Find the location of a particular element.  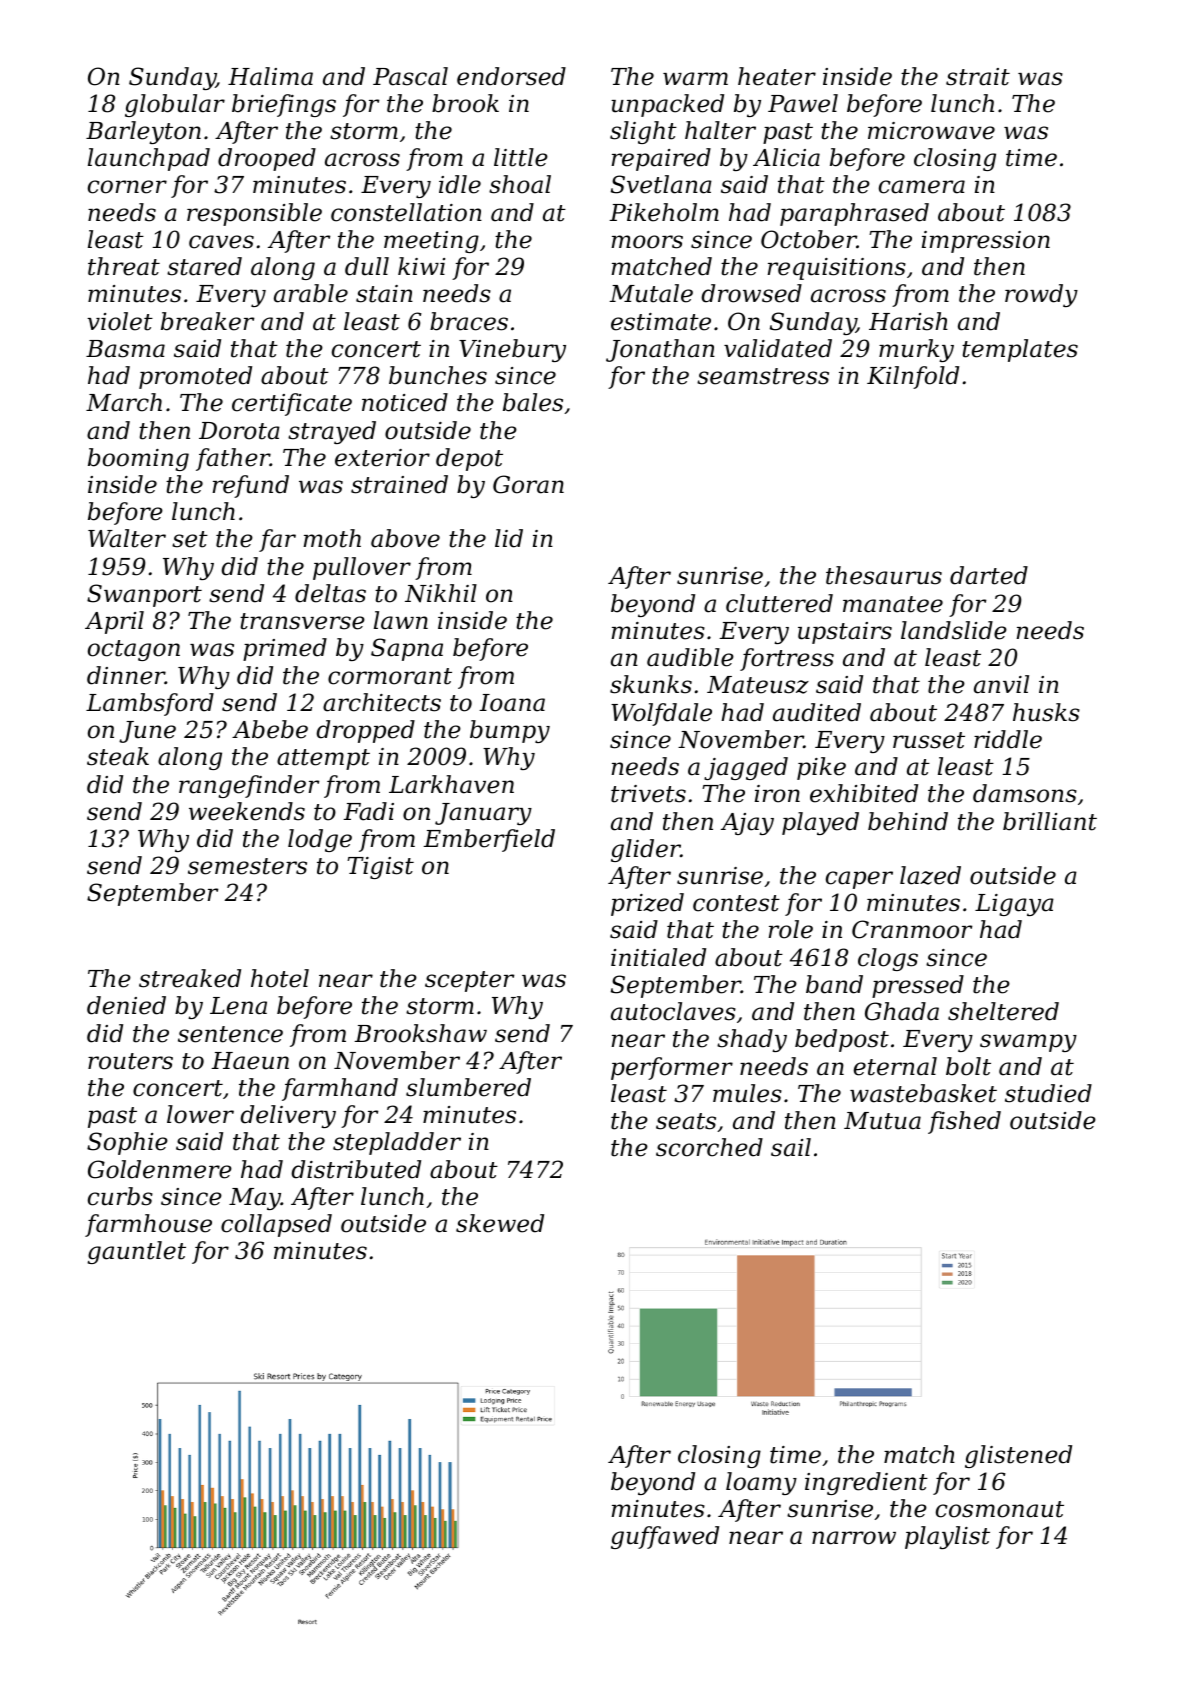

cluttered is located at coordinates (779, 603).
